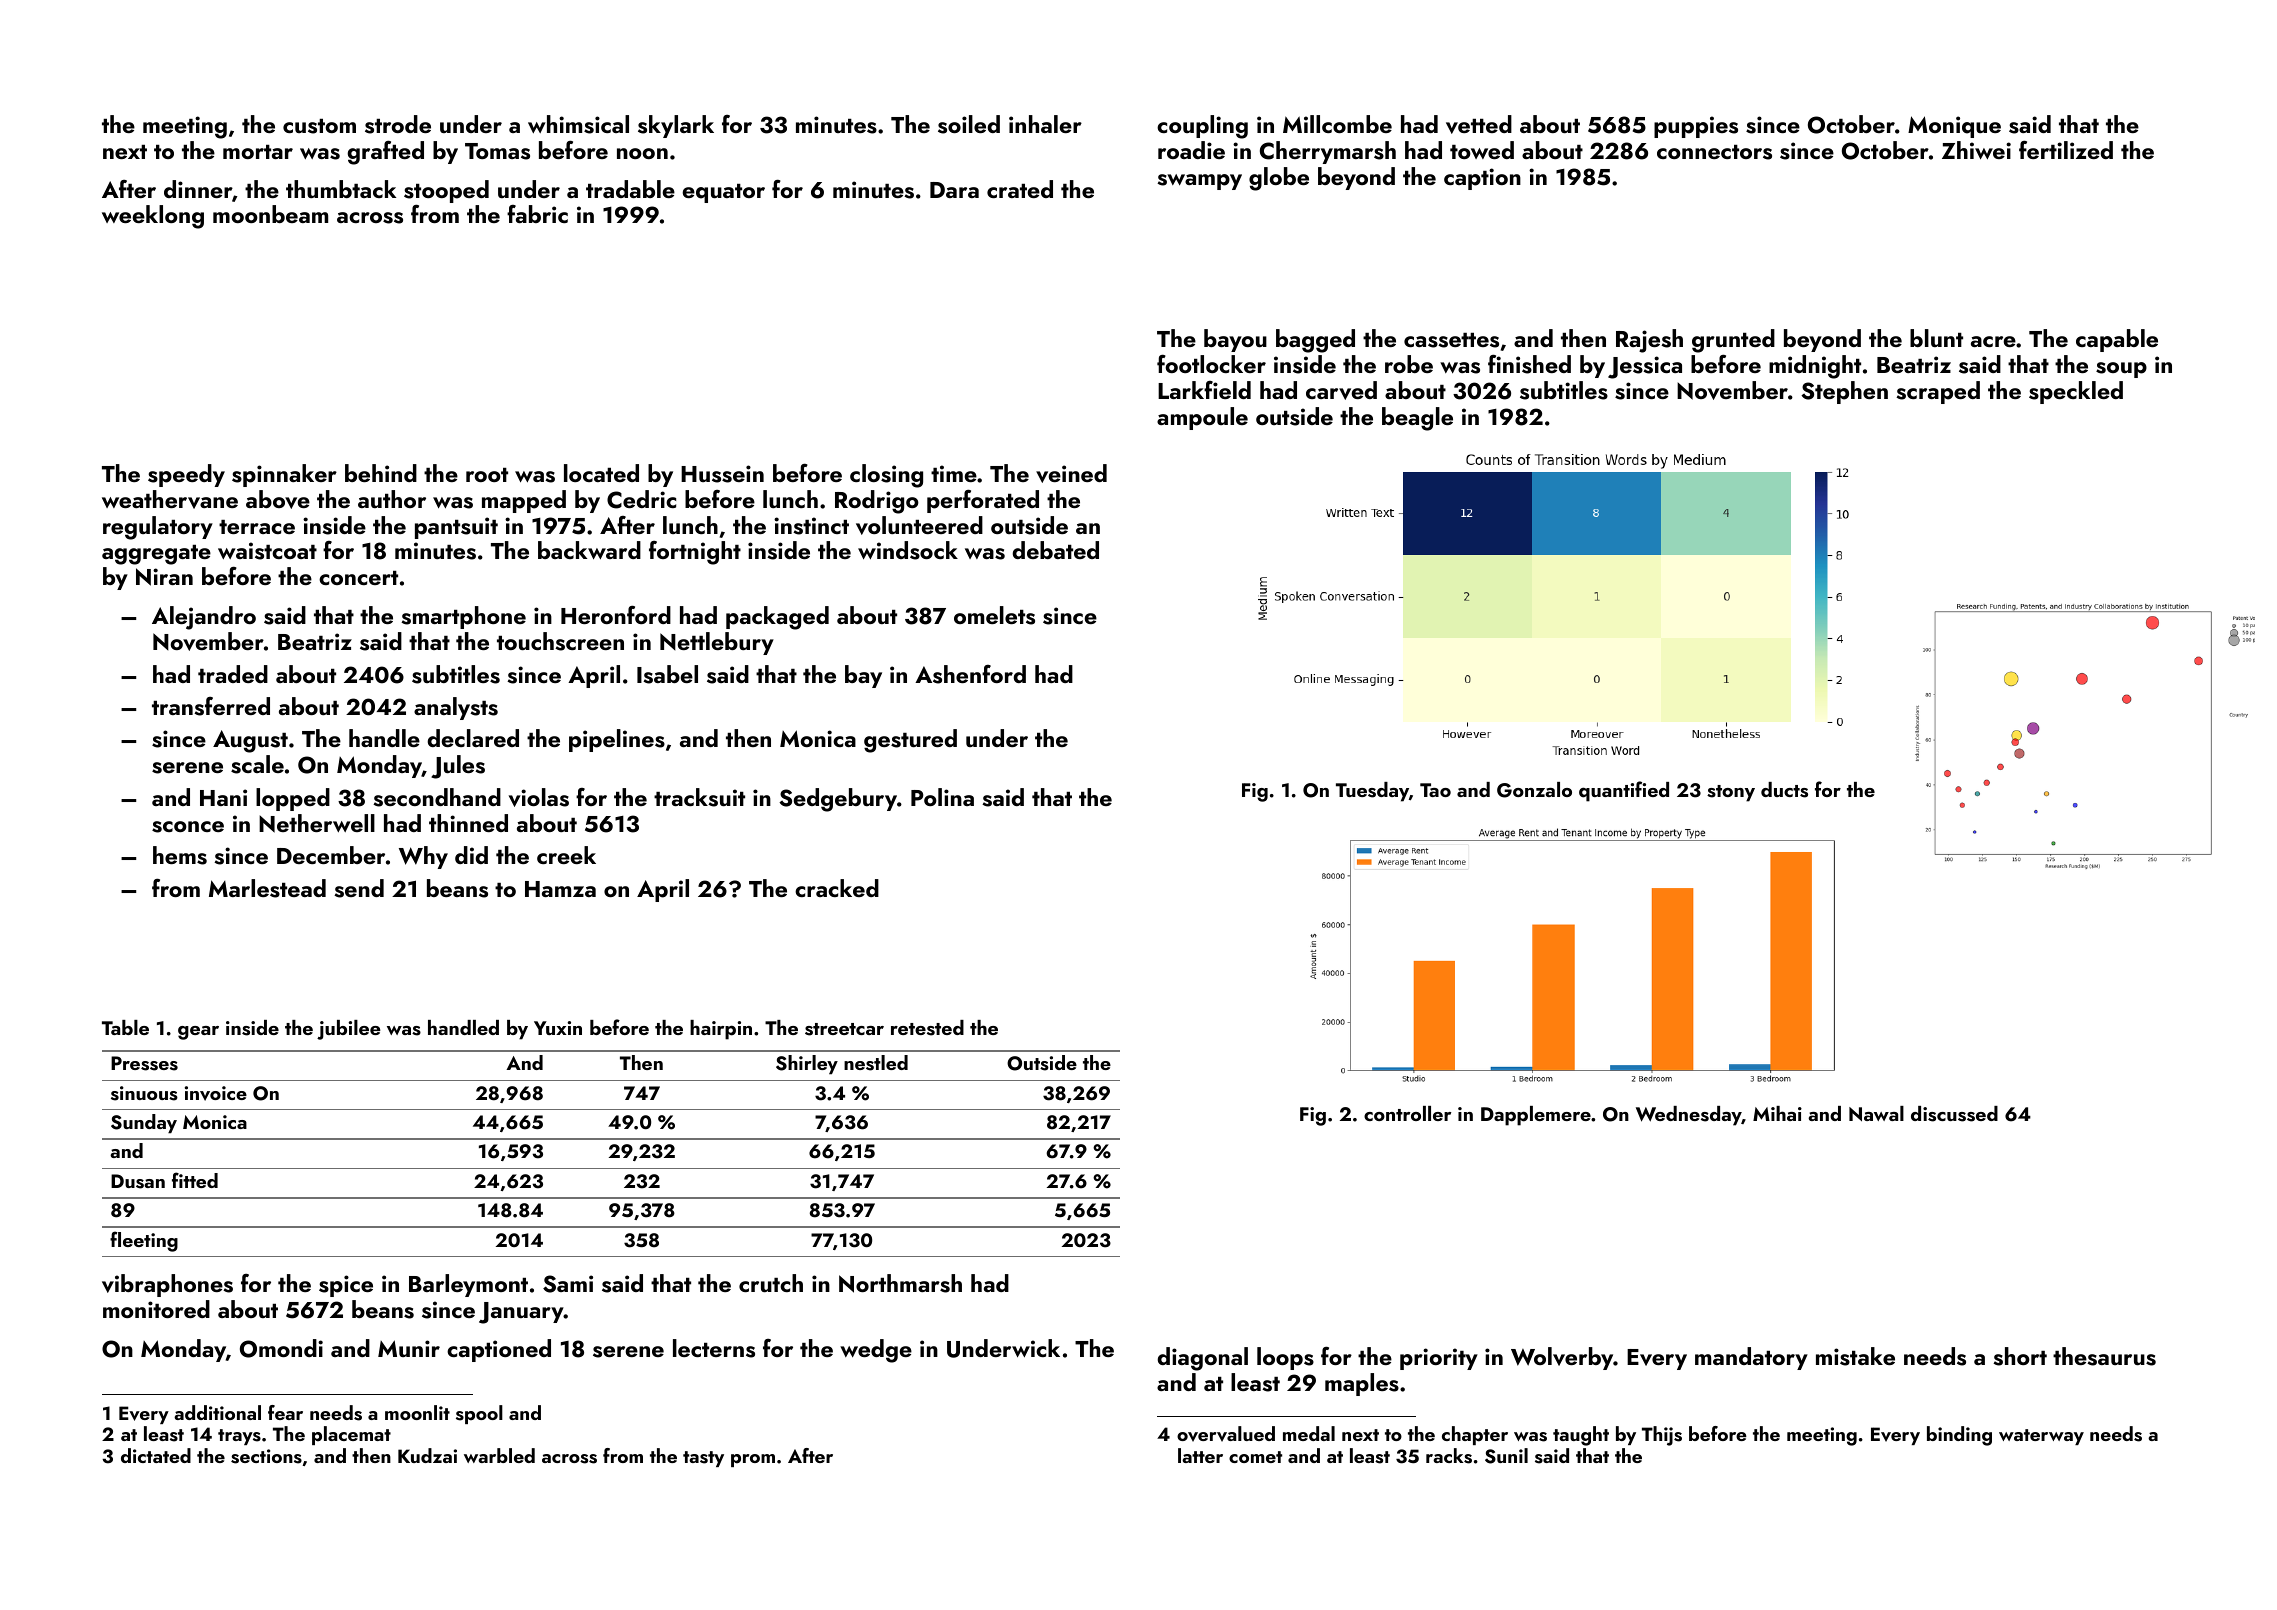  Describe the element at coordinates (258, 152) in the document. I see `mortar` at that location.
